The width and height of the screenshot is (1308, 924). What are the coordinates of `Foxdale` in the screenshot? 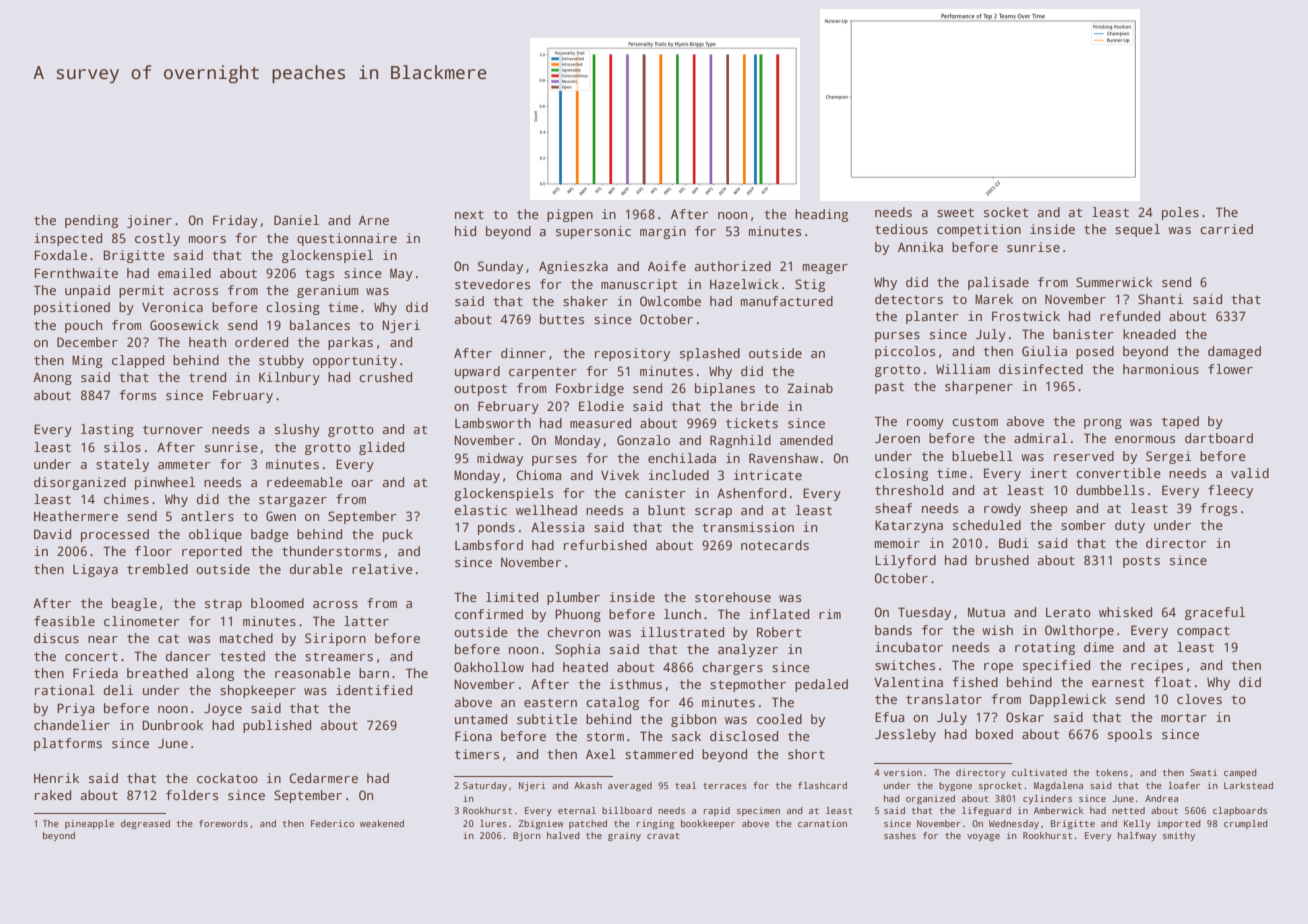 It's located at (61, 255).
